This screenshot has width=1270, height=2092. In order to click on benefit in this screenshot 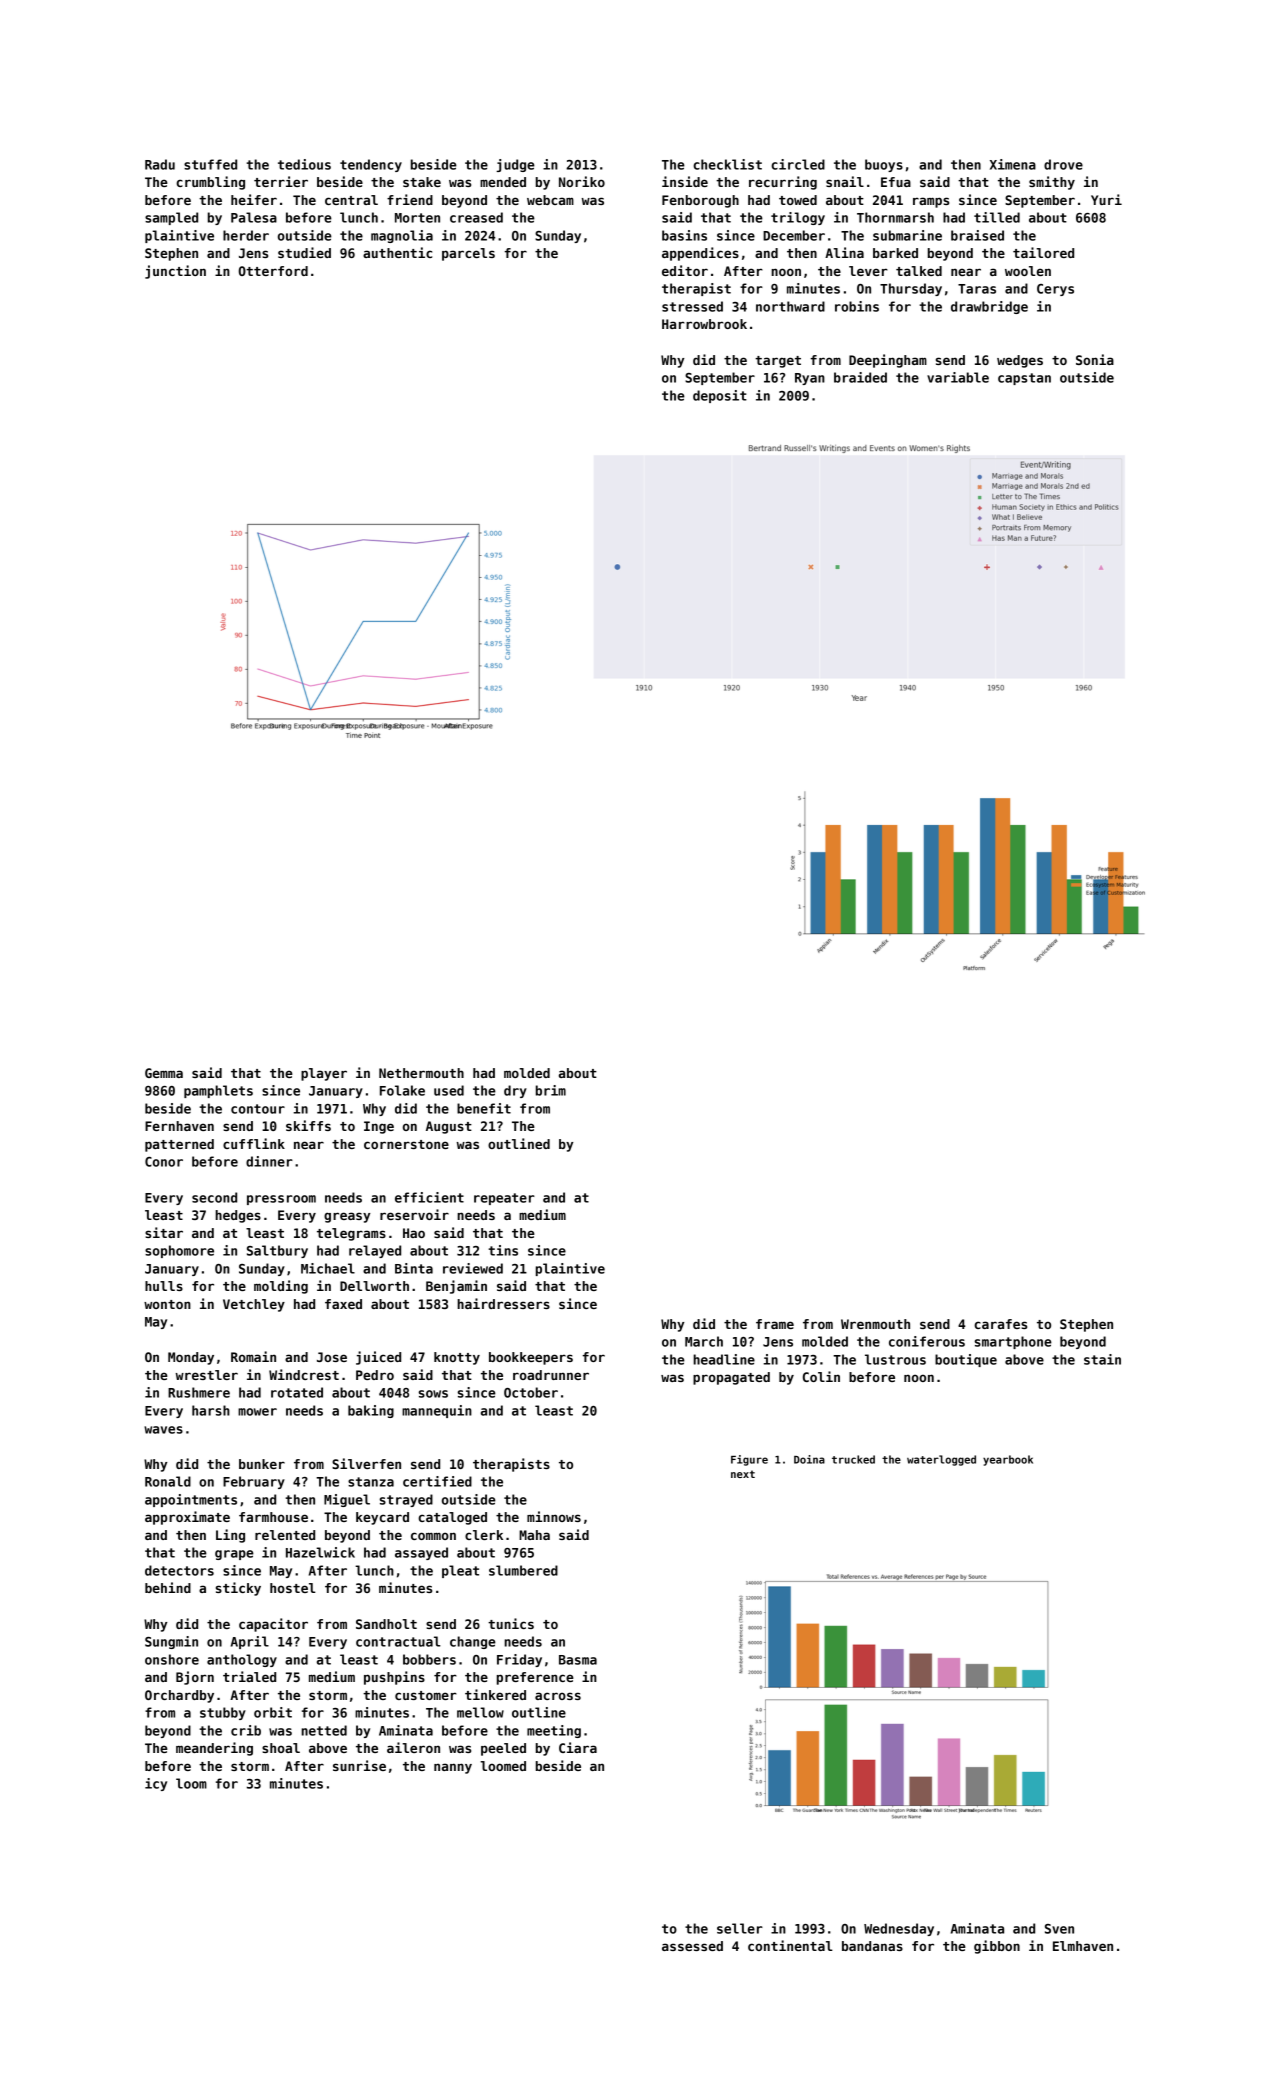, I will do `click(484, 1108)`.
